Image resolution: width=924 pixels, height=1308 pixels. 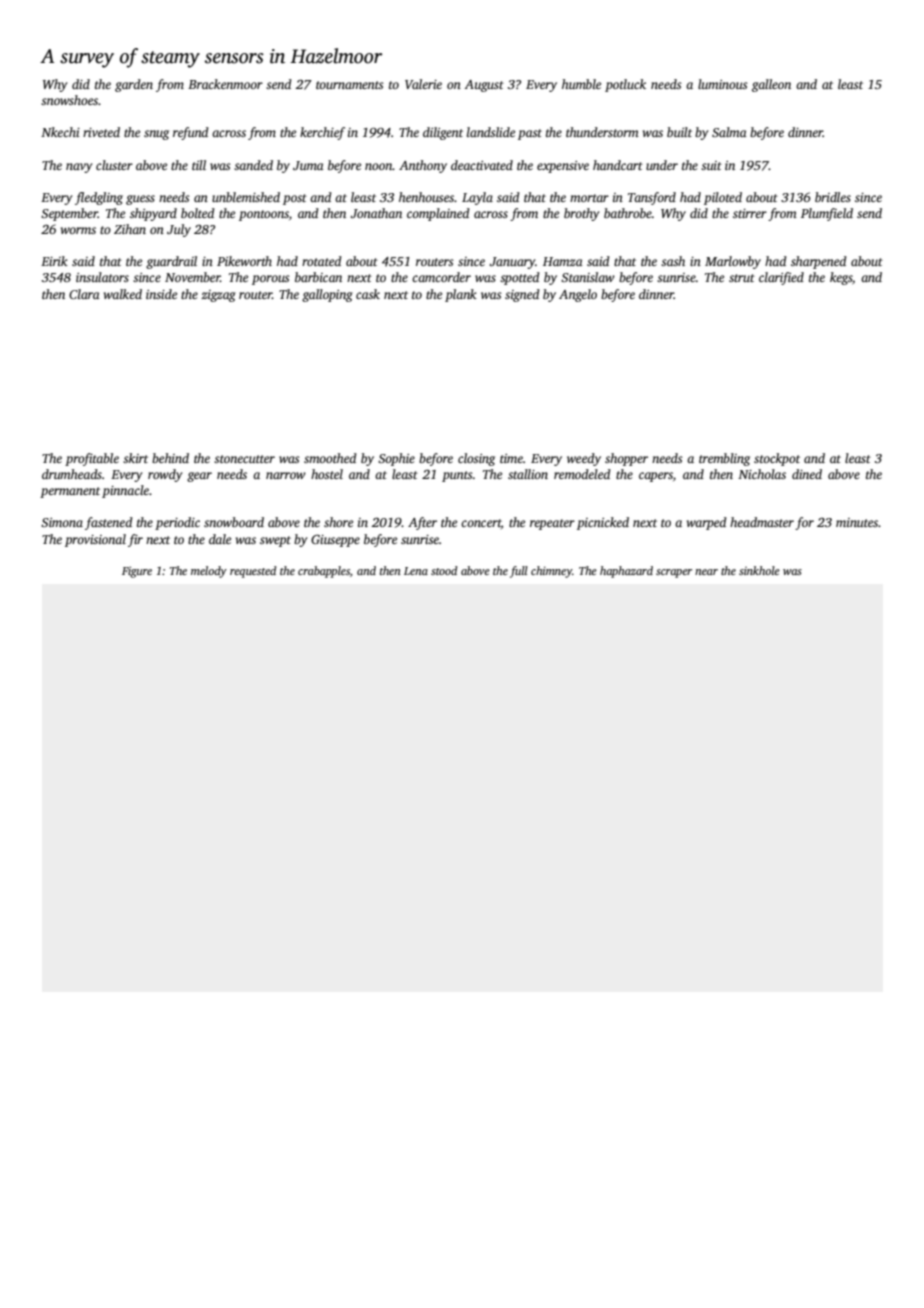 I want to click on July, so click(x=179, y=230).
